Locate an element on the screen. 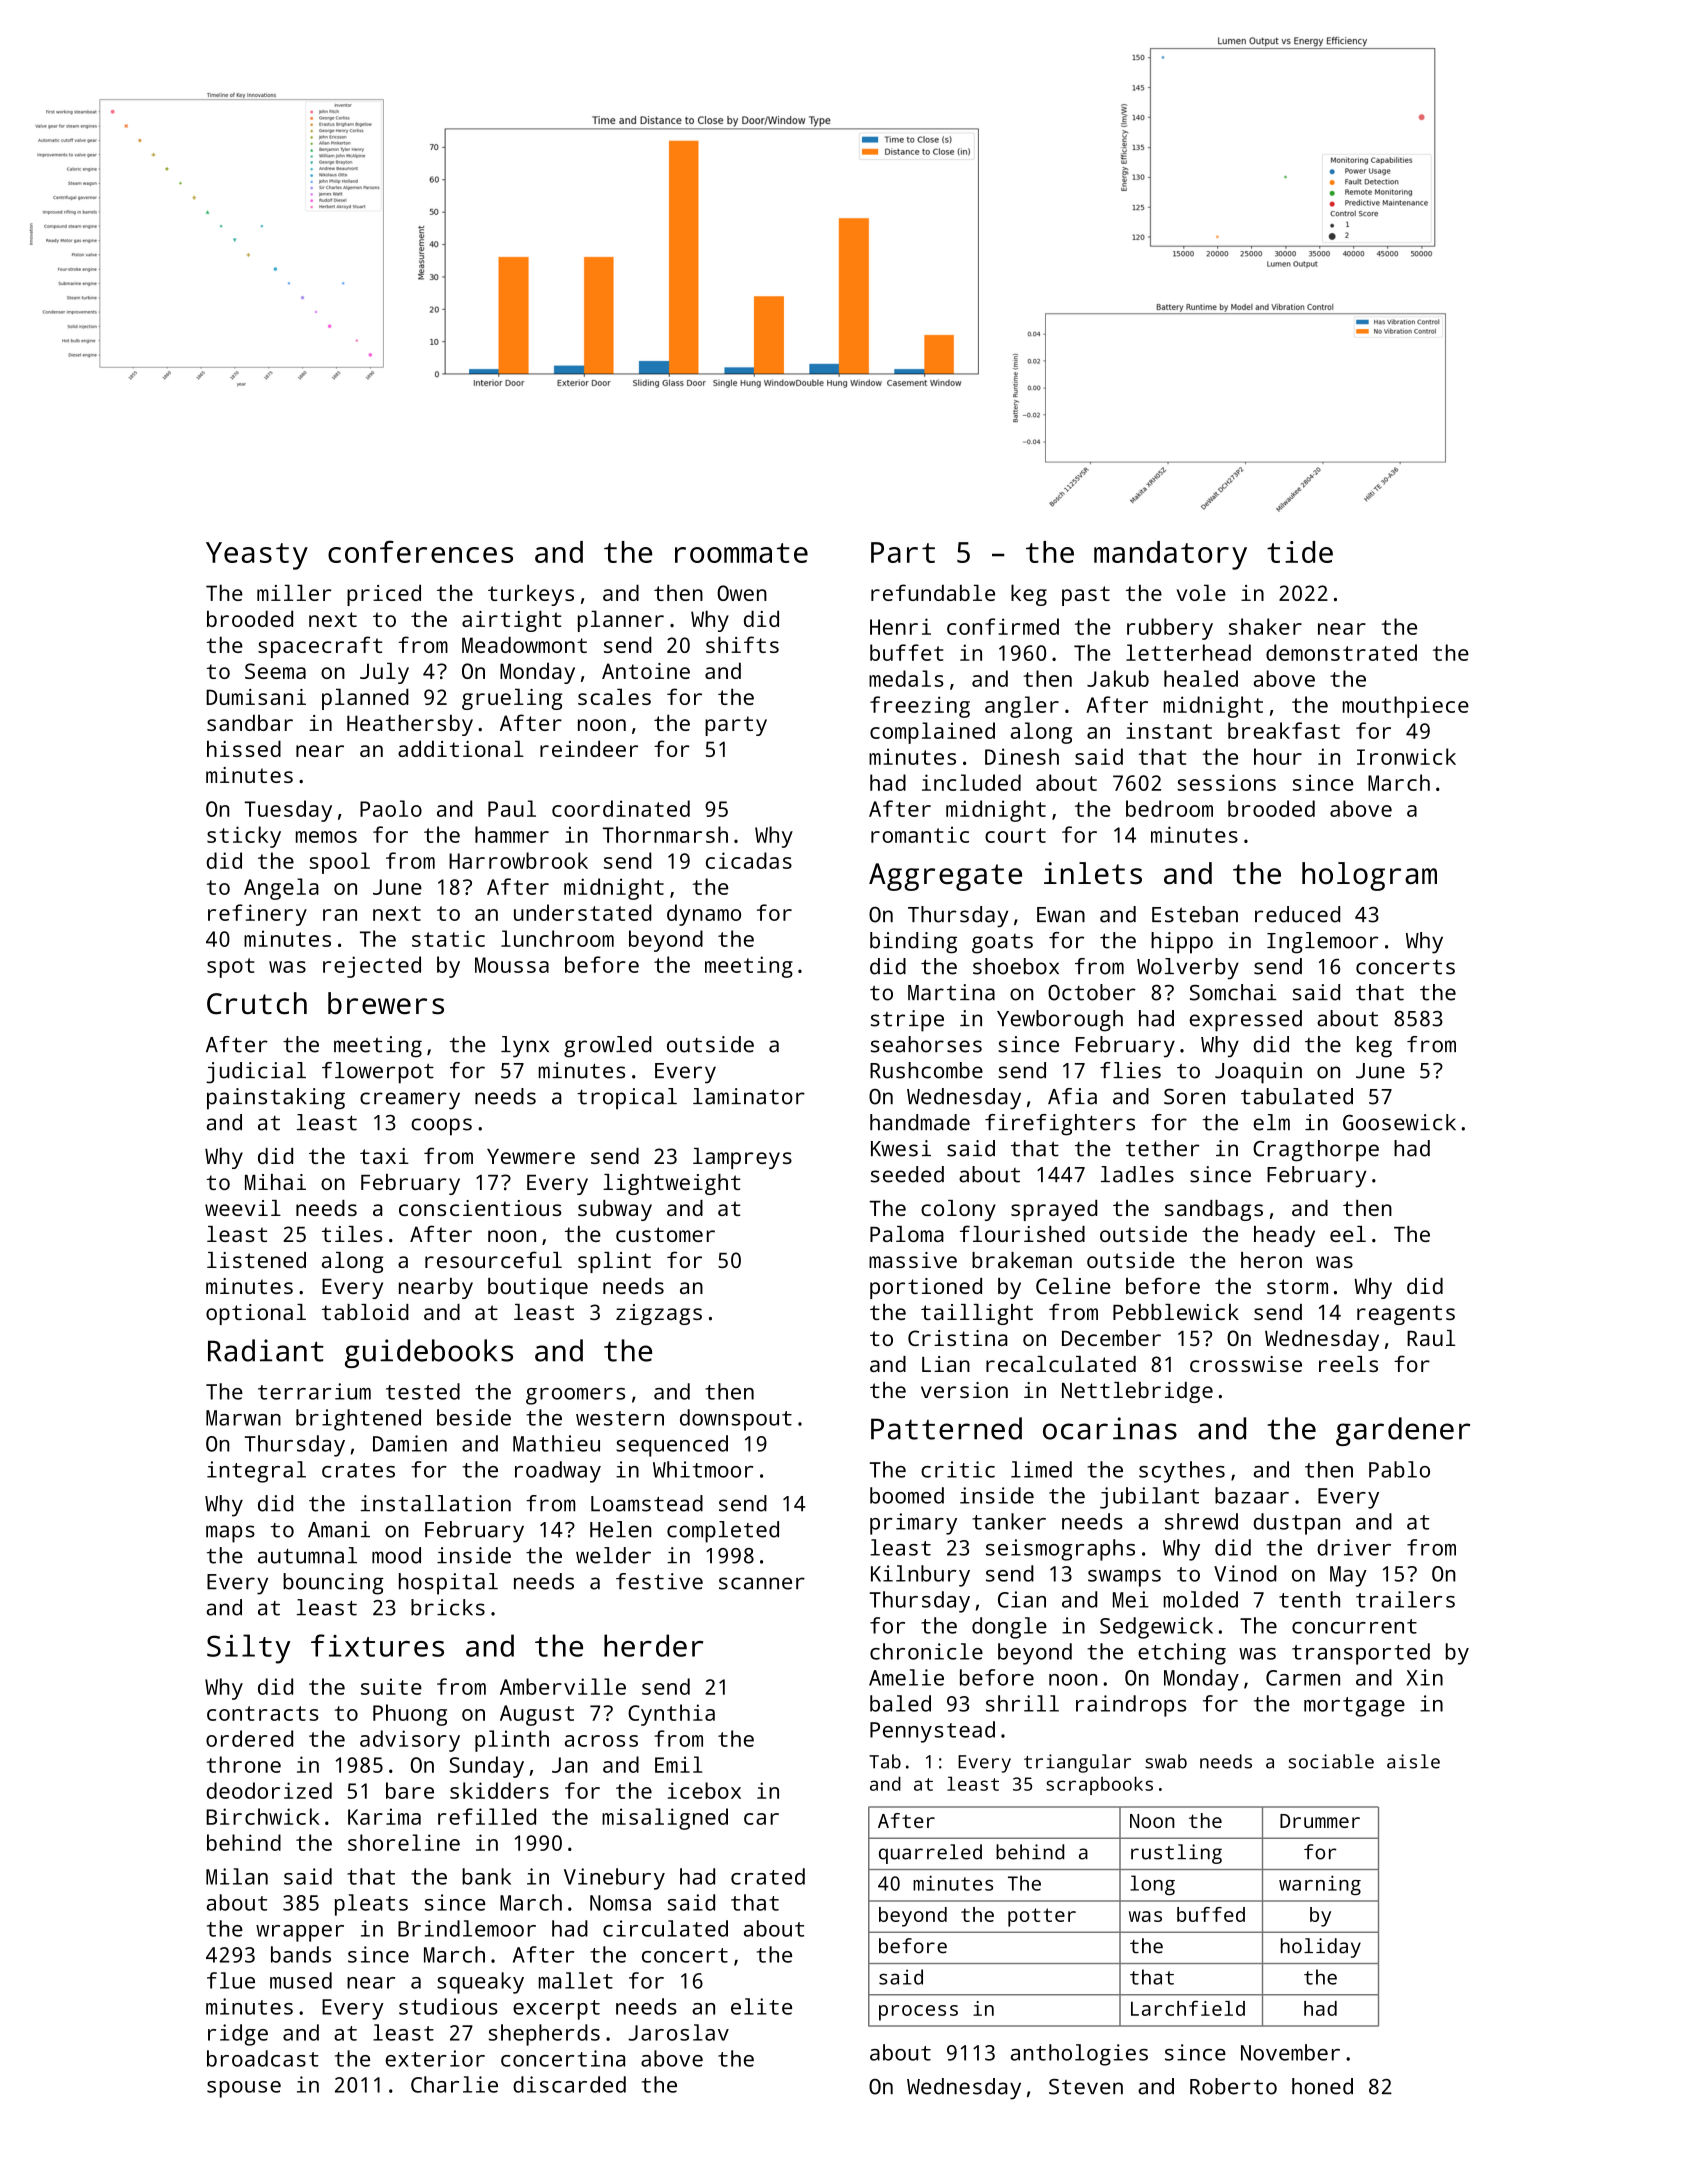  flowerpot is located at coordinates (378, 1073).
